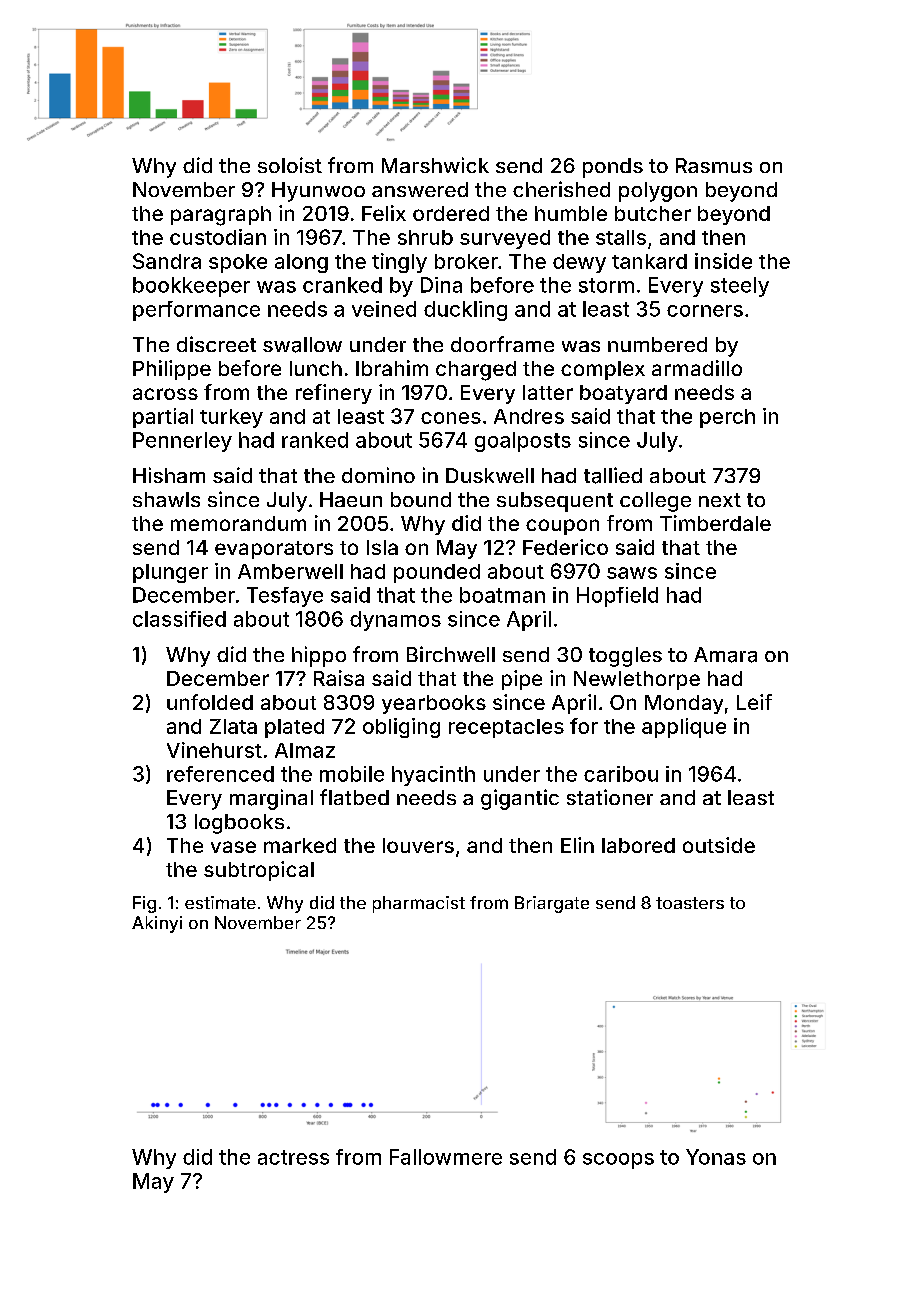  Describe the element at coordinates (690, 903) in the page. I see `toasters` at that location.
